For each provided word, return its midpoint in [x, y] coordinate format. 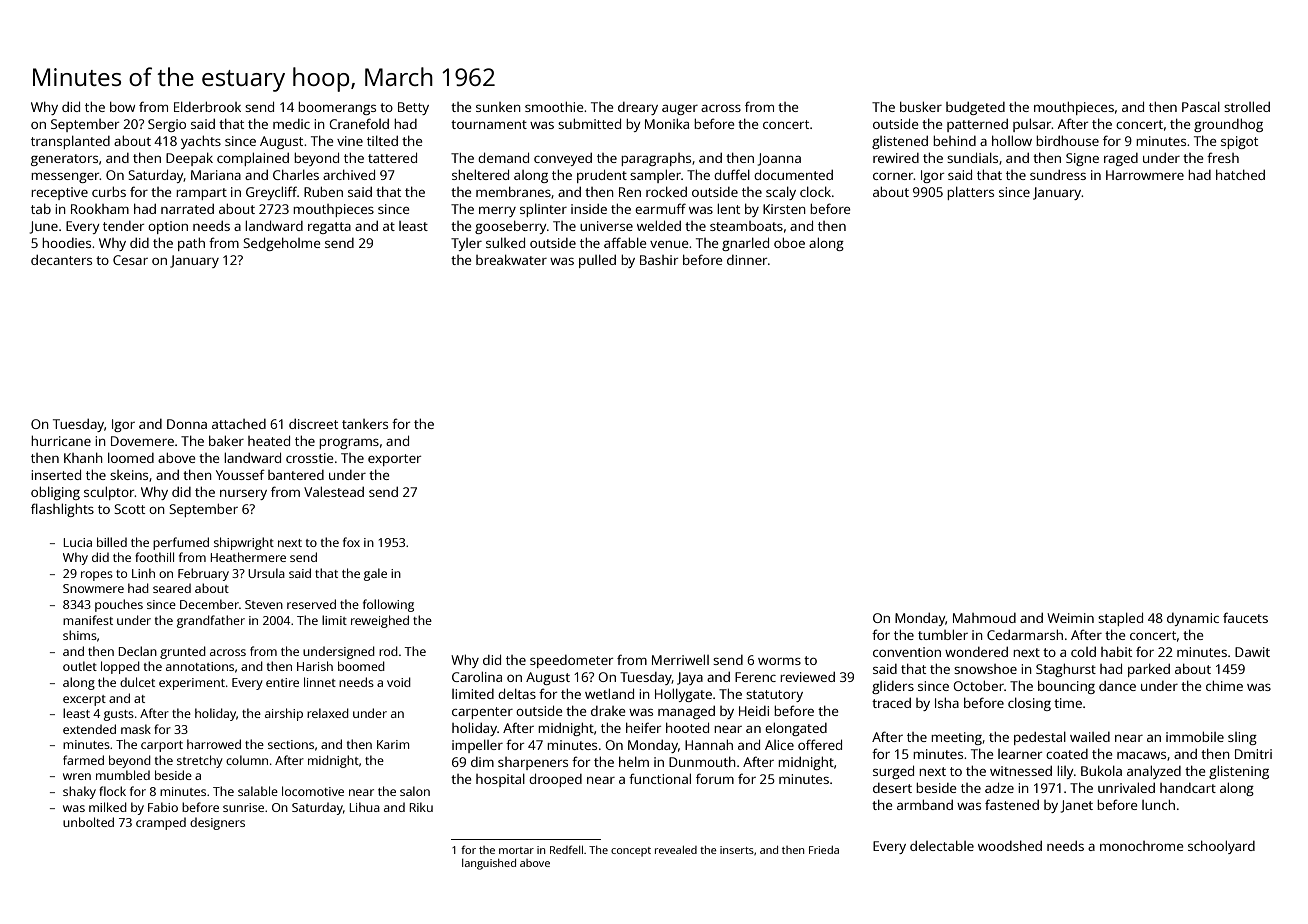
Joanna [779, 159]
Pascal [1201, 107]
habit [1116, 652]
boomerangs [337, 108]
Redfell [566, 849]
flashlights [62, 510]
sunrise [243, 807]
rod [388, 651]
